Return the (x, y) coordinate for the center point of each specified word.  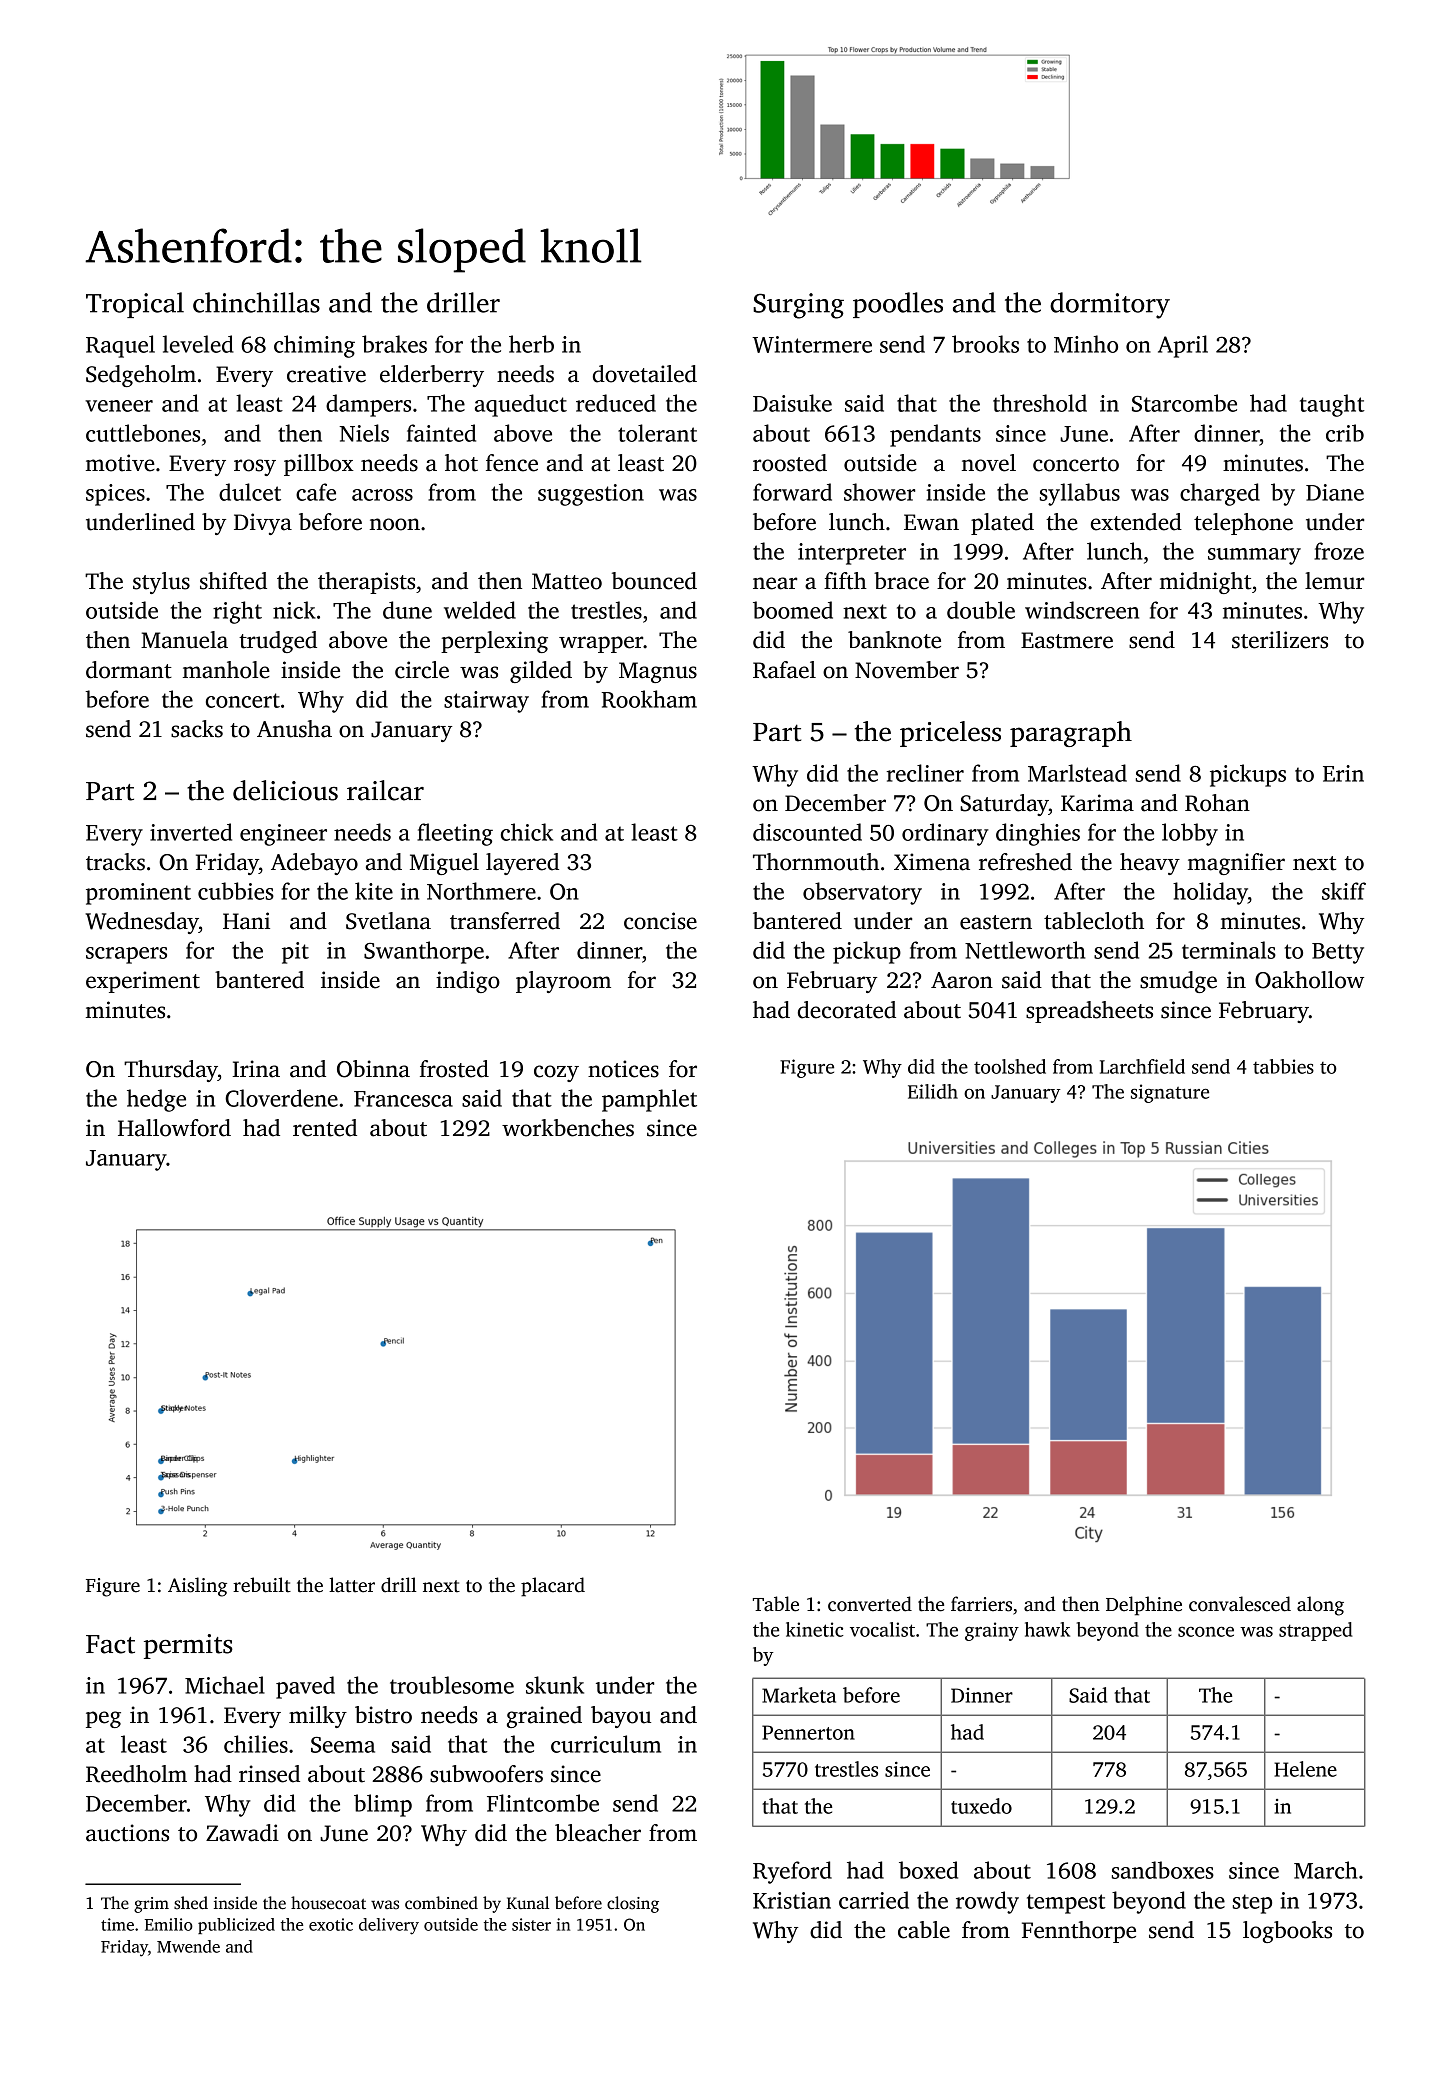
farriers (981, 1604)
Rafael (784, 670)
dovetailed (645, 374)
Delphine (1144, 1606)
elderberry (432, 376)
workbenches (568, 1128)
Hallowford (174, 1128)
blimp (383, 1805)
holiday (1210, 893)
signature (1170, 1093)
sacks (197, 729)
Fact (110, 1644)
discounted (807, 832)
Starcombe (1184, 403)
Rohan (1217, 803)
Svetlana (388, 921)
